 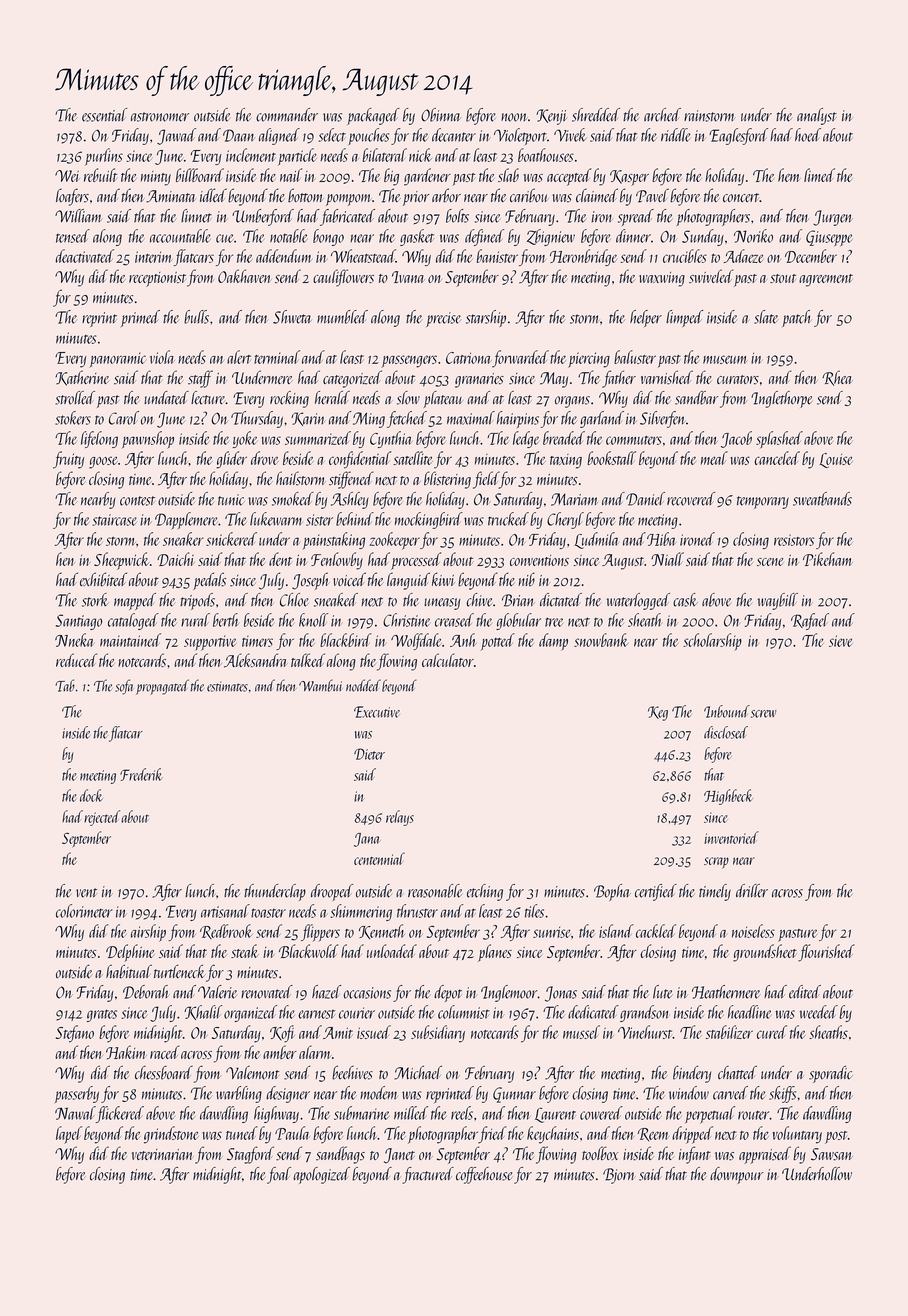 What do you see at coordinates (77, 1094) in the image?
I see `passerby` at bounding box center [77, 1094].
